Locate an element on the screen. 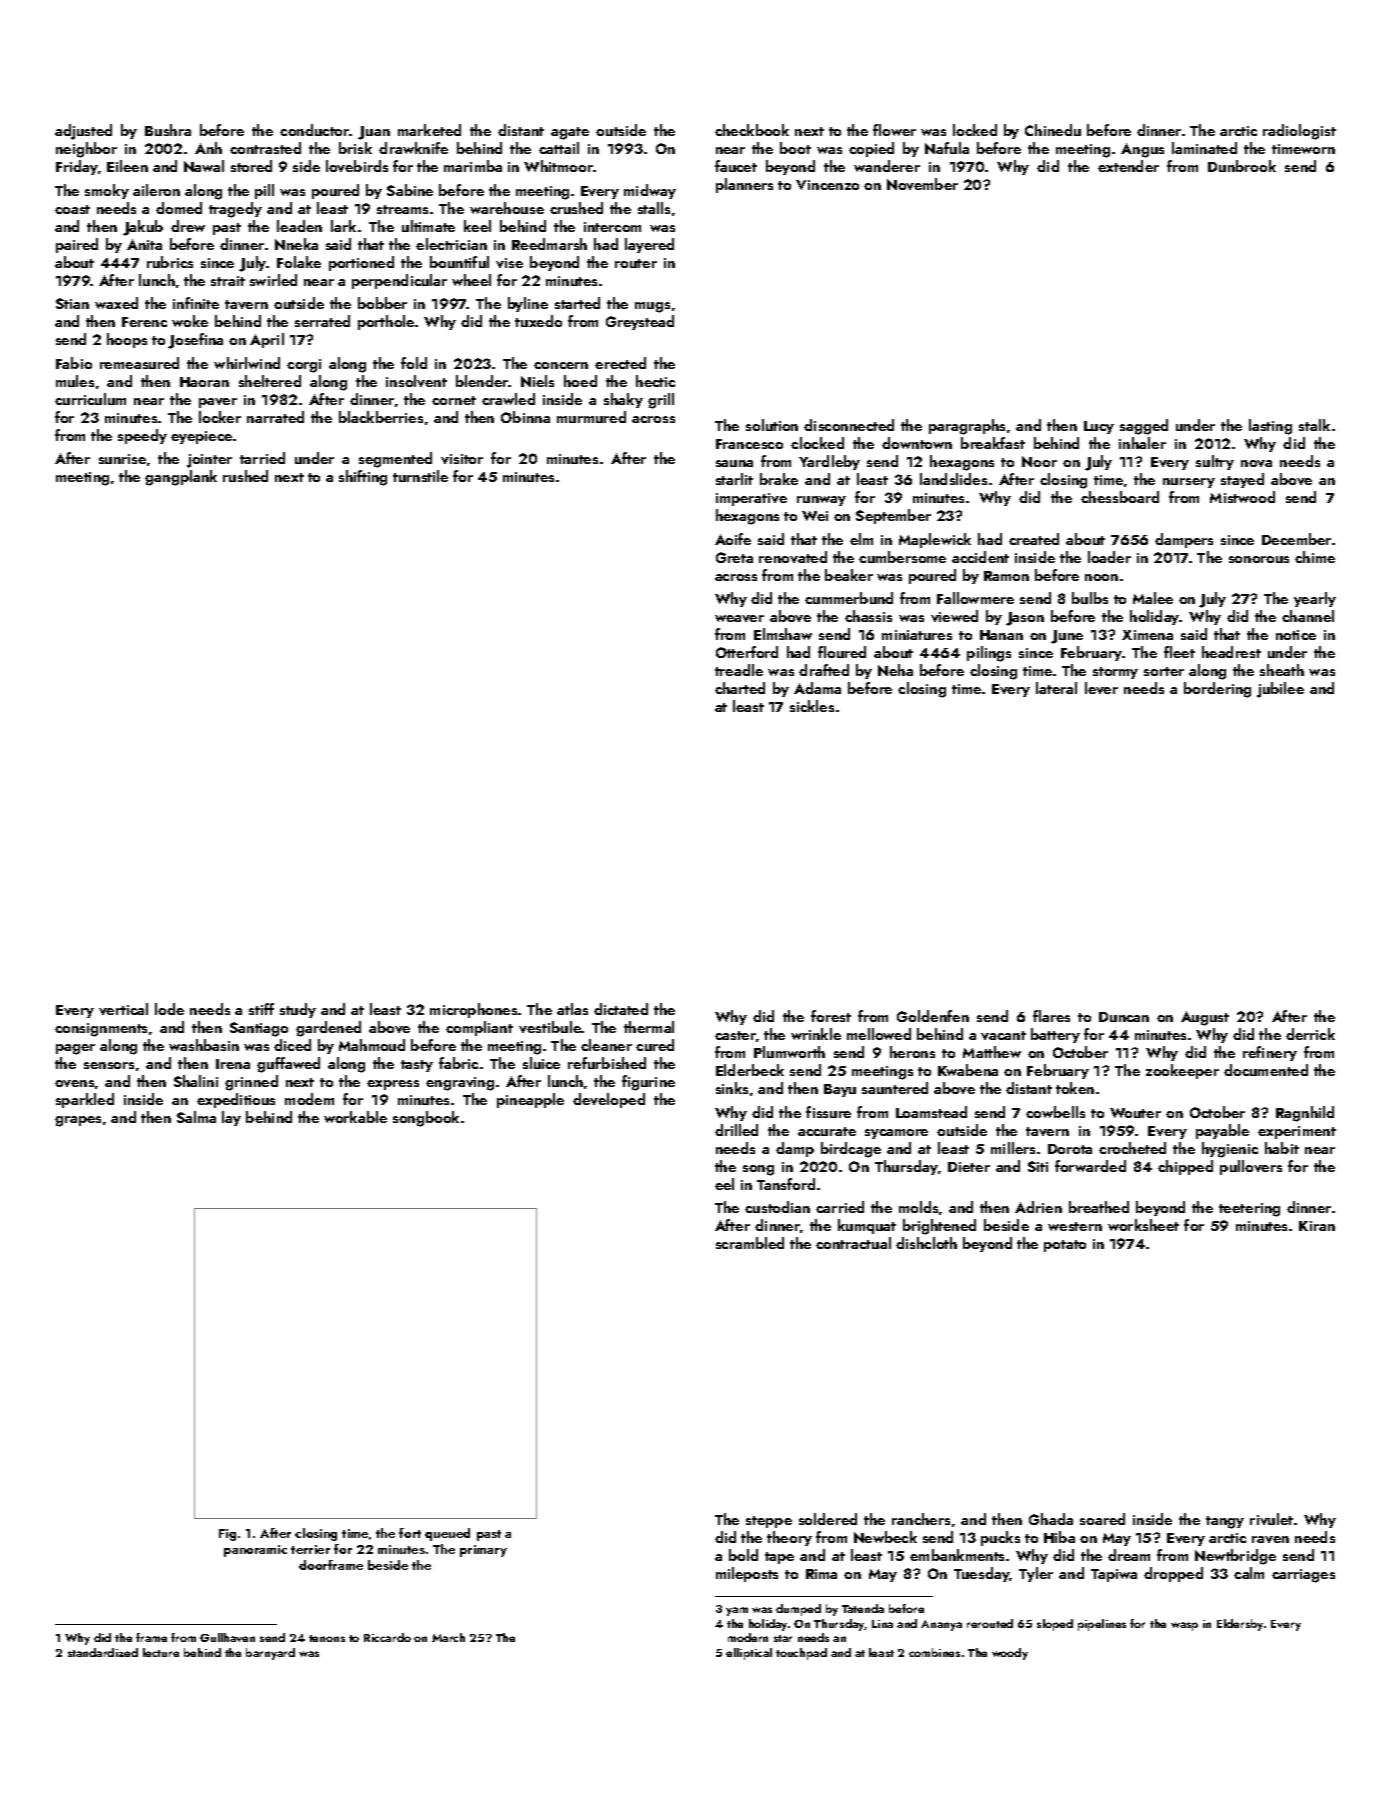 Image resolution: width=1391 pixels, height=1801 pixels. drawknife is located at coordinates (413, 148).
